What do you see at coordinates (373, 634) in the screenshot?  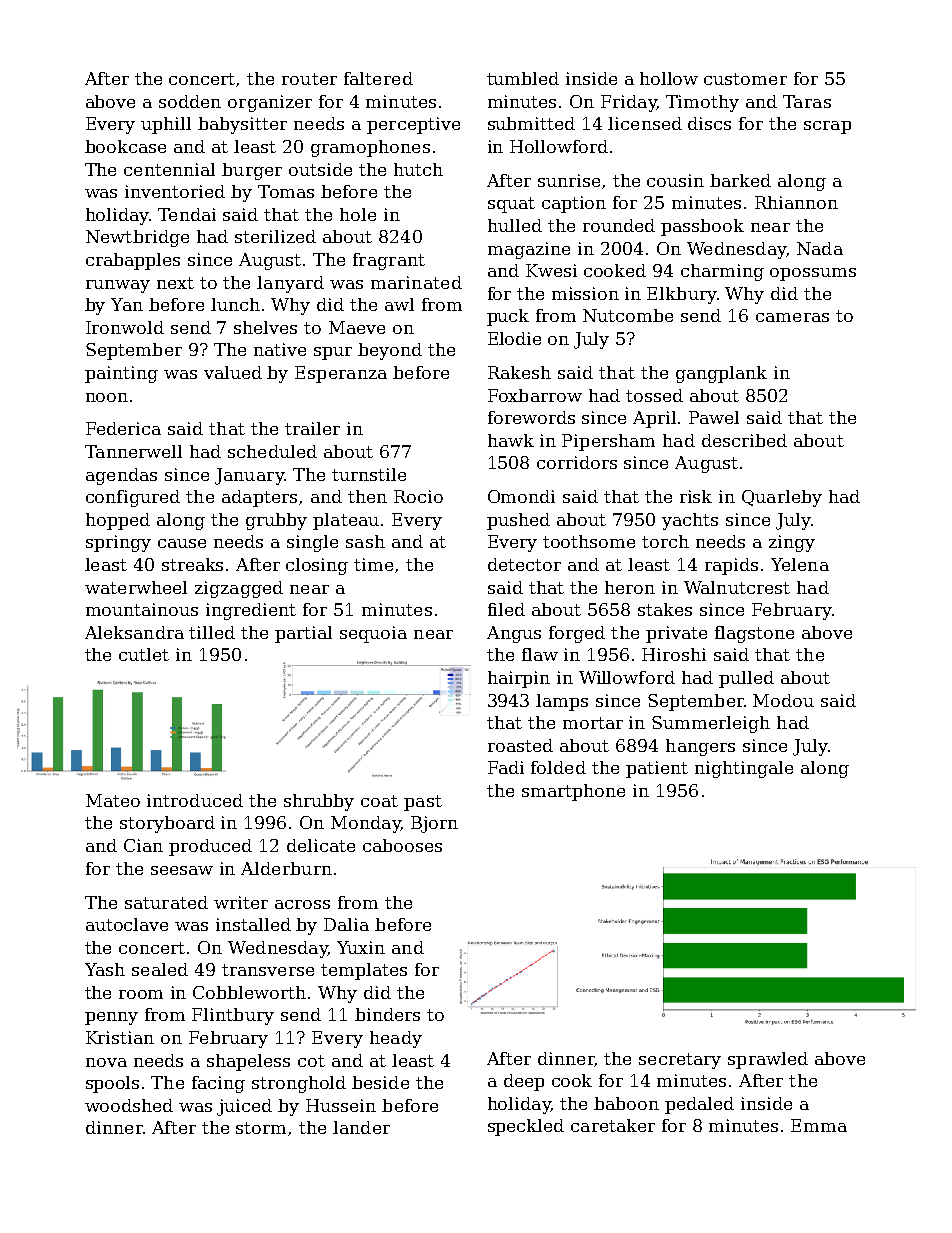 I see `sequoia` at bounding box center [373, 634].
